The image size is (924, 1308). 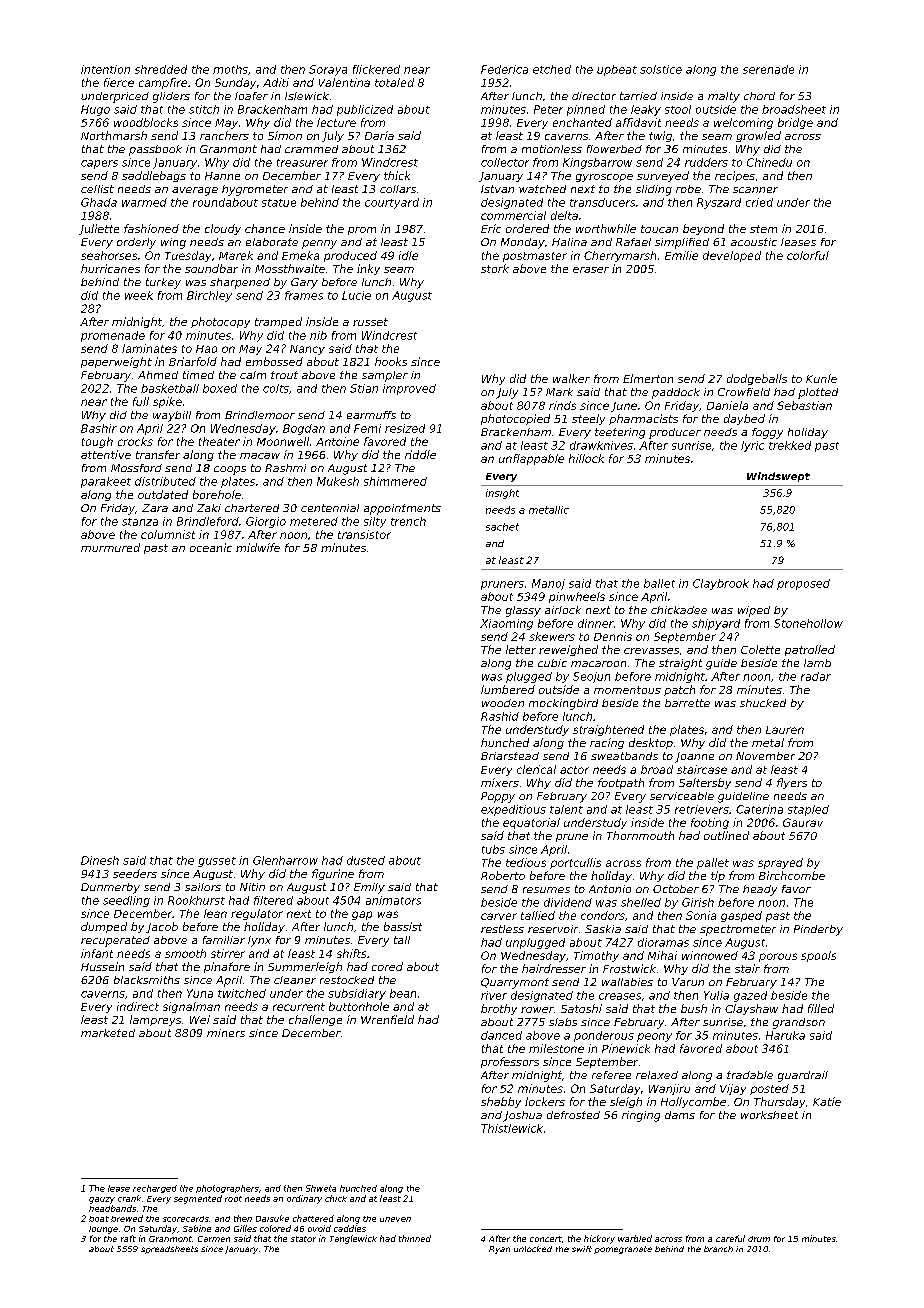 I want to click on familiar, so click(x=224, y=940).
